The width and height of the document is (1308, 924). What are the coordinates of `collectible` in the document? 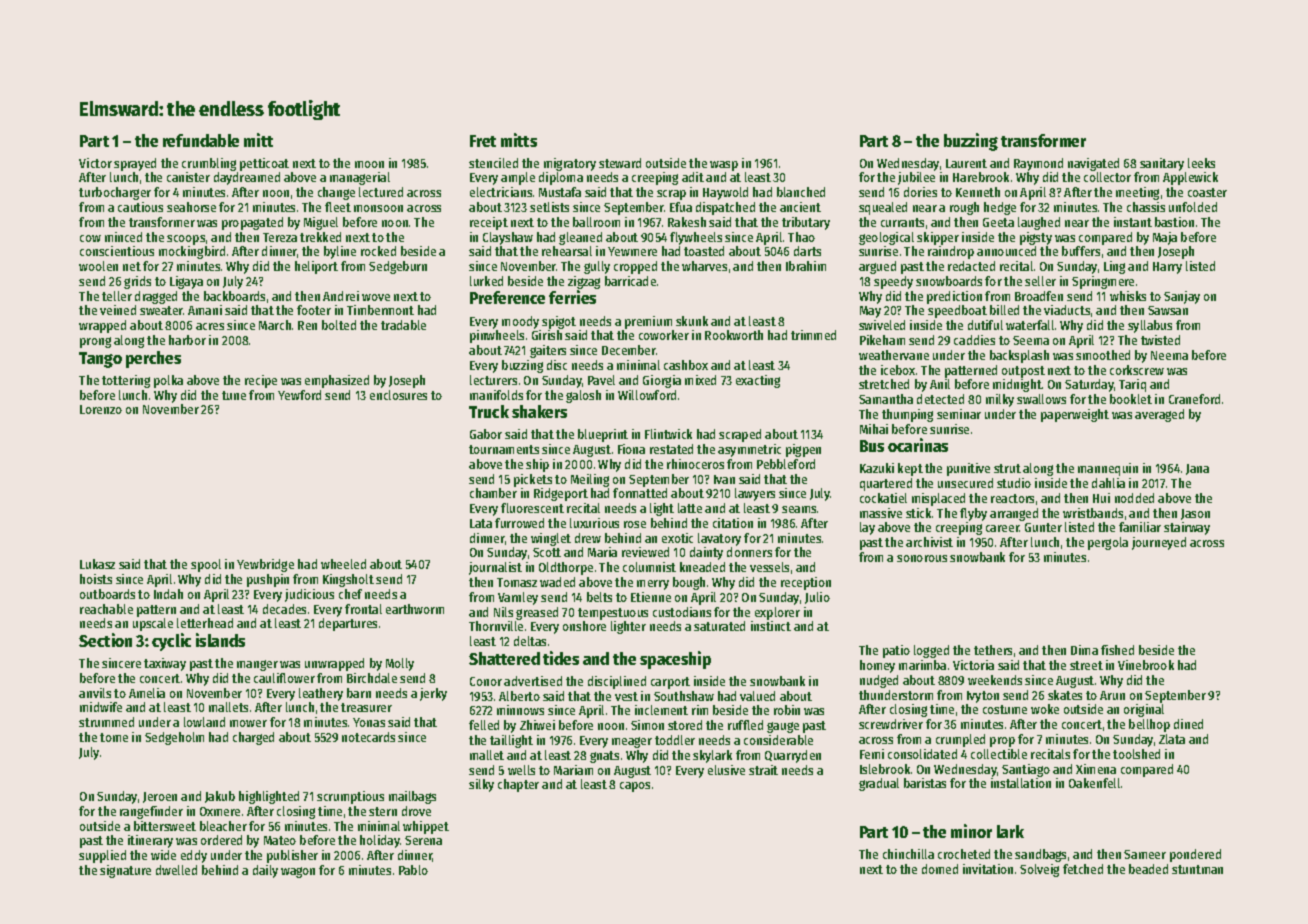 It's located at (999, 754).
